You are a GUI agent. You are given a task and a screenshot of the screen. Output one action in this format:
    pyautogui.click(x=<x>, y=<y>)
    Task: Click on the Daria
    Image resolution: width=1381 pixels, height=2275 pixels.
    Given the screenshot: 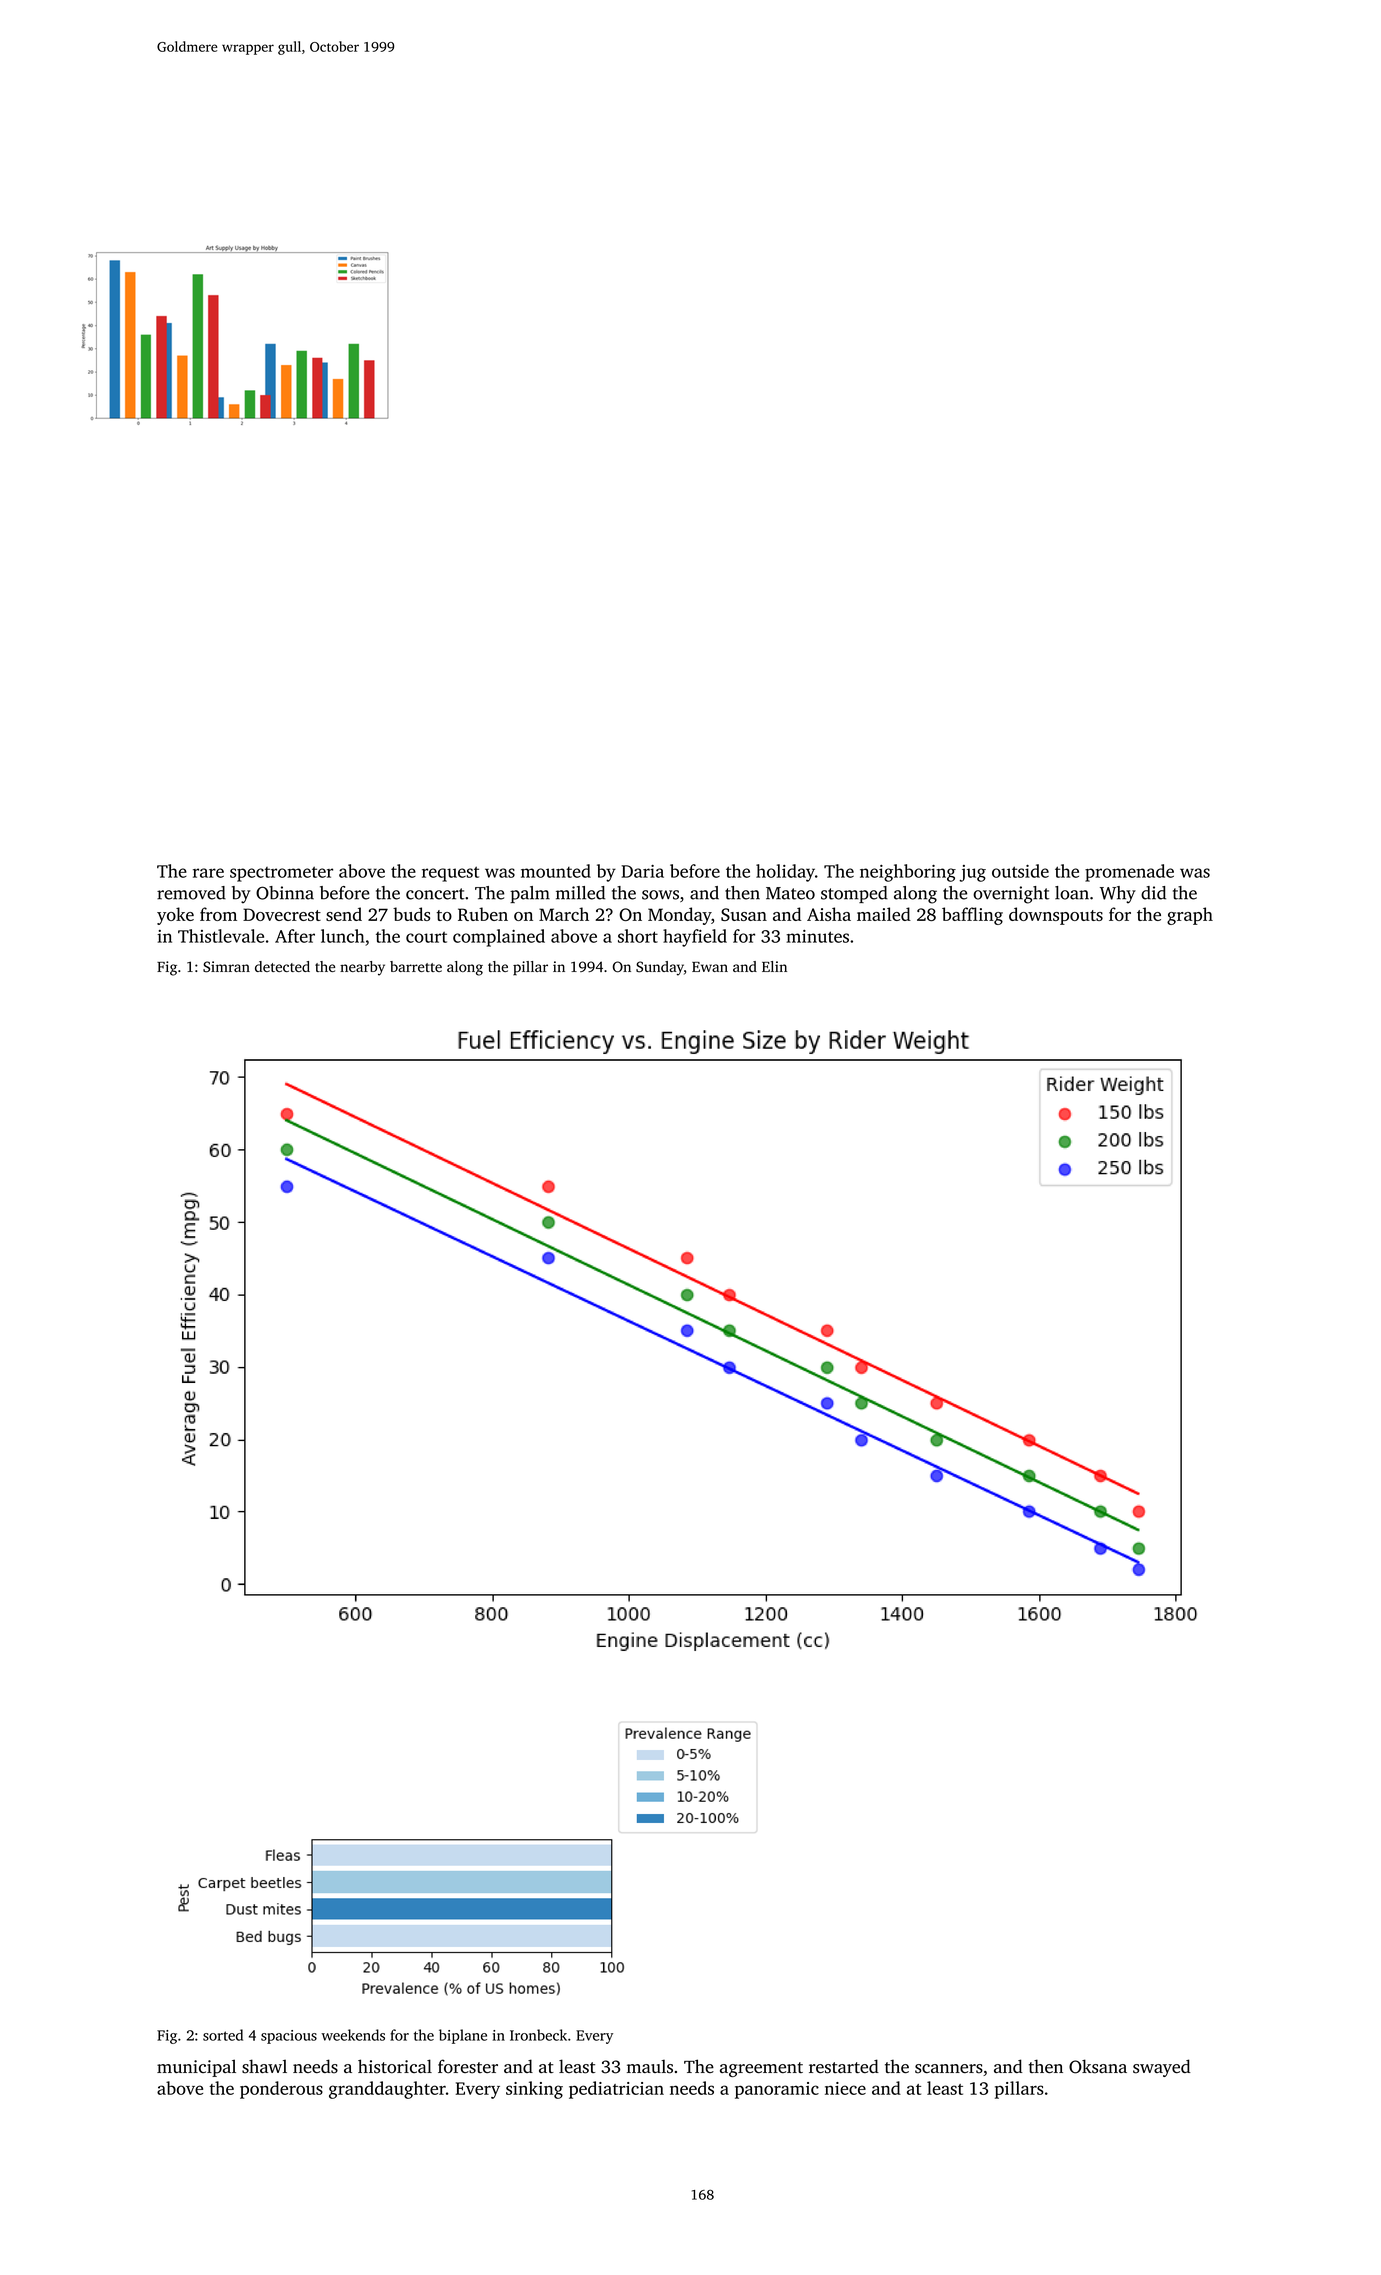 What is the action you would take?
    pyautogui.click(x=642, y=871)
